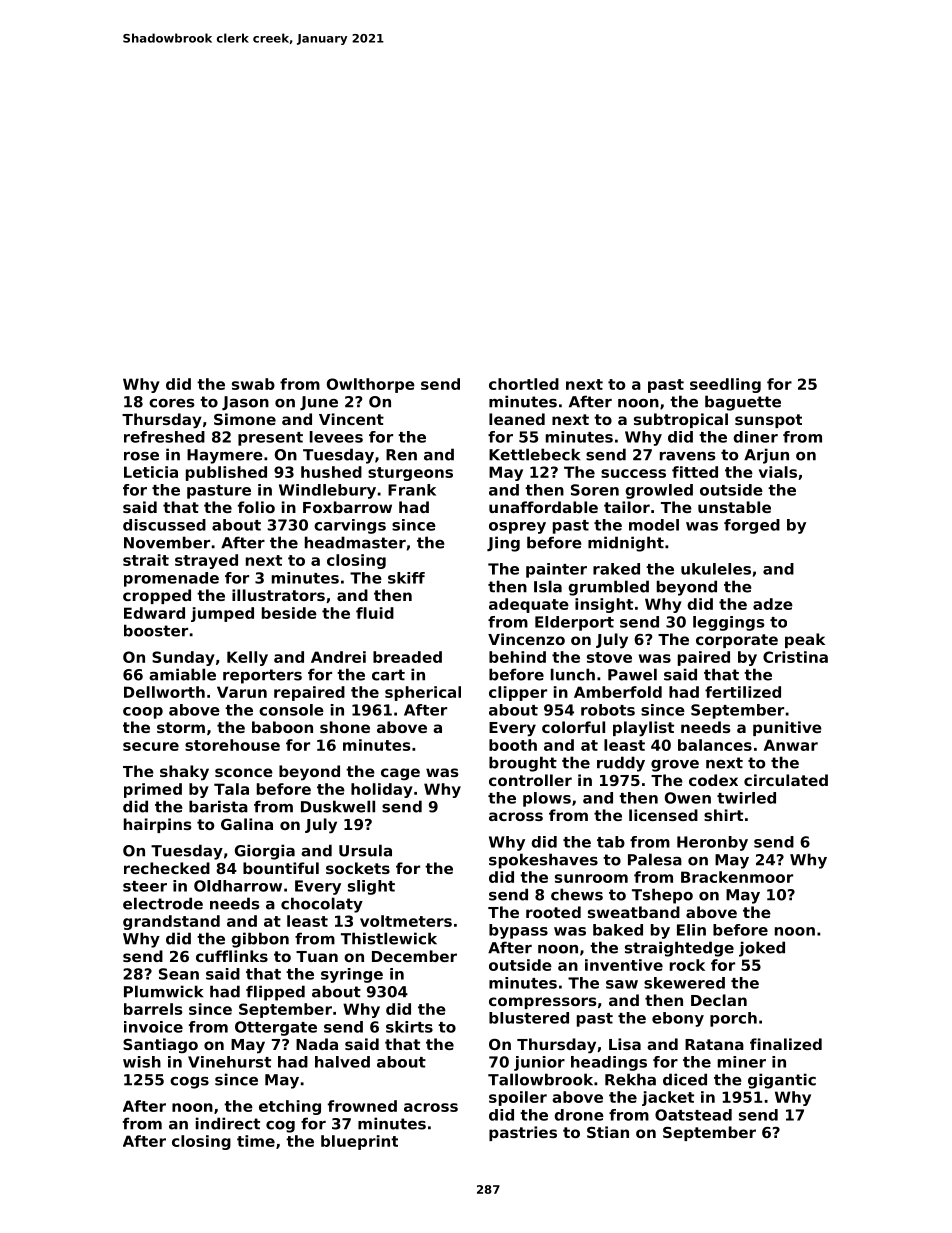 Image resolution: width=952 pixels, height=1233 pixels. What do you see at coordinates (371, 385) in the page?
I see `Owlthorpe` at bounding box center [371, 385].
